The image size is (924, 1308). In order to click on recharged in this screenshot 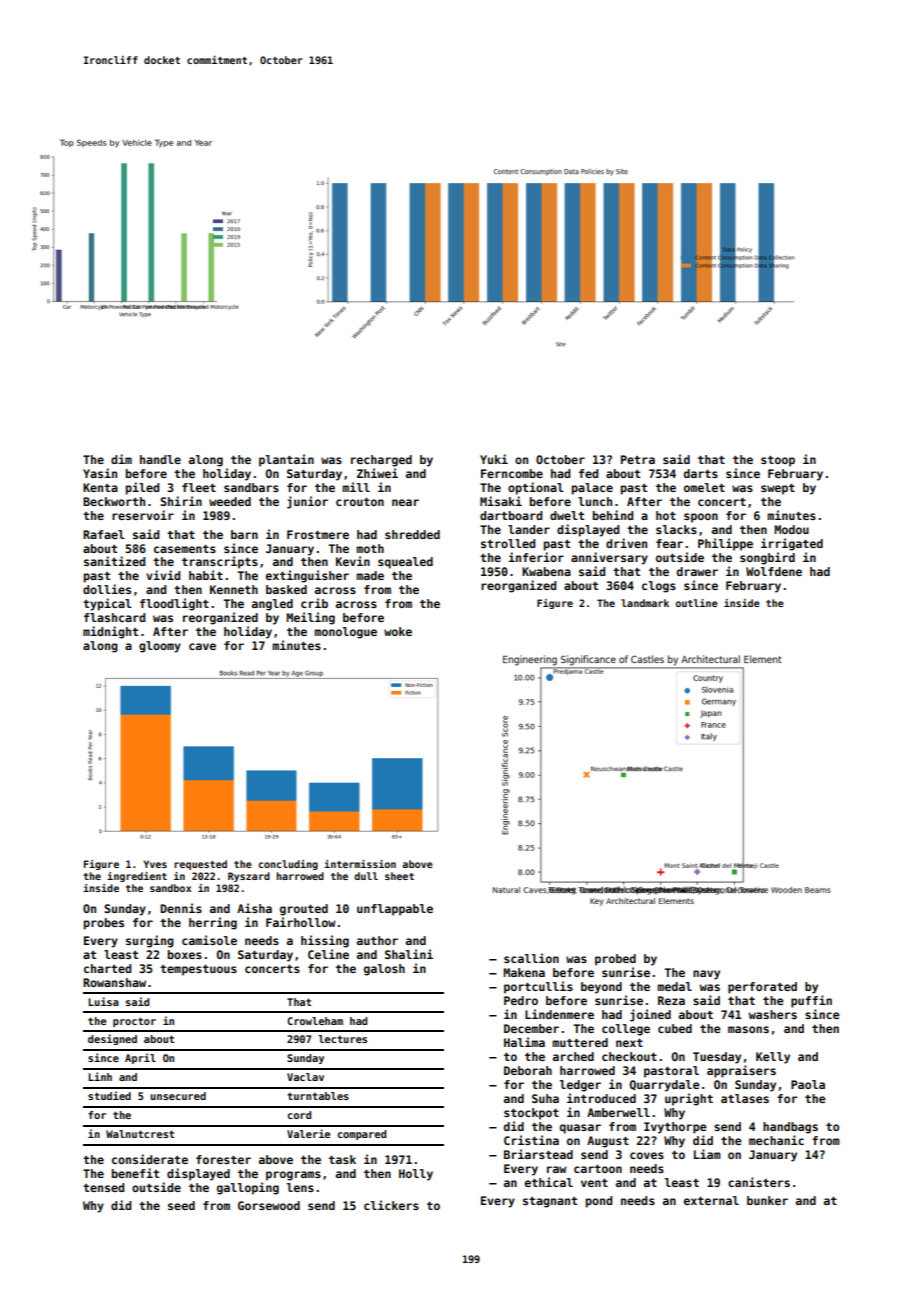, I will do `click(381, 461)`.
